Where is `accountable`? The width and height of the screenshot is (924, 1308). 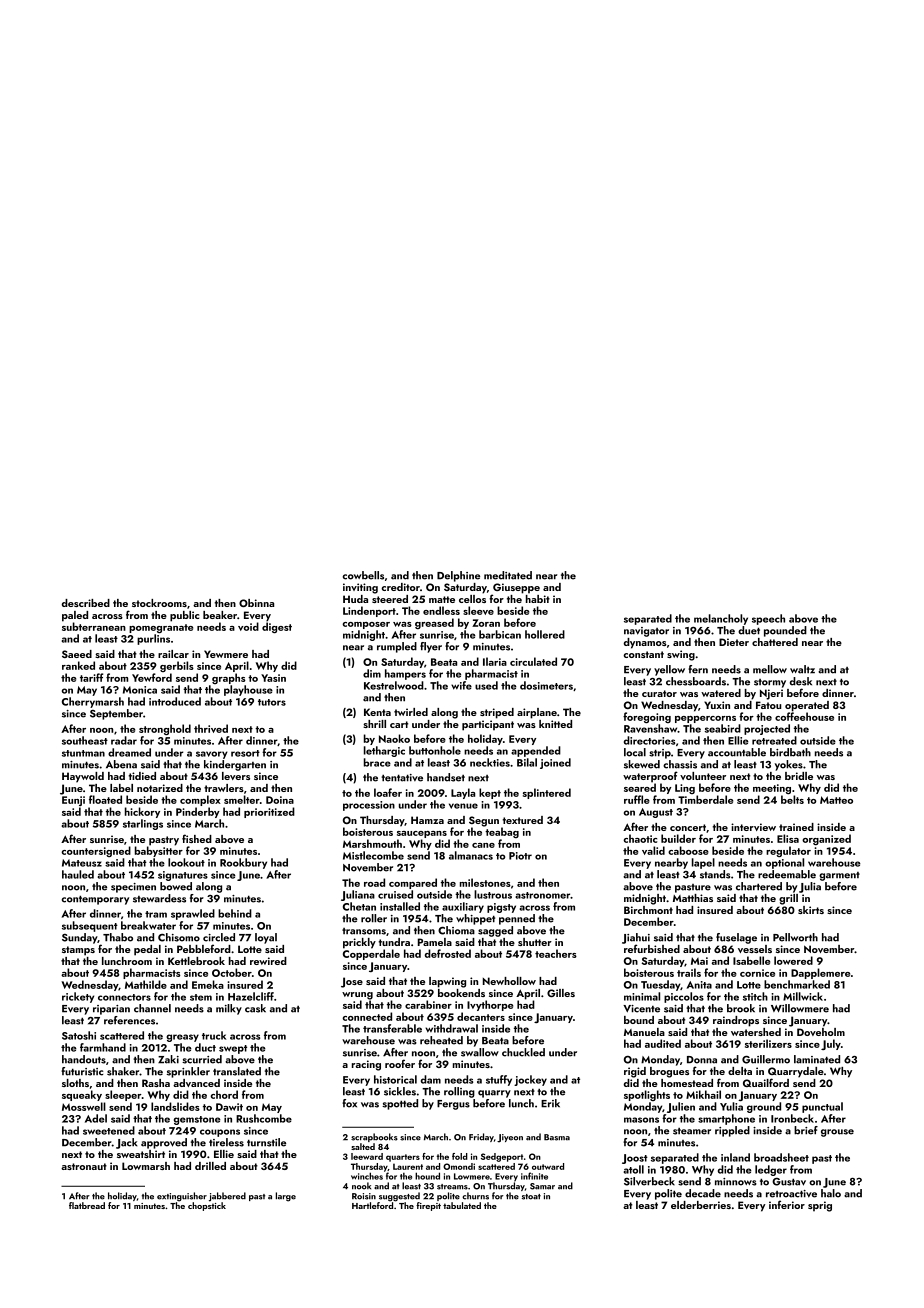 accountable is located at coordinates (737, 752).
